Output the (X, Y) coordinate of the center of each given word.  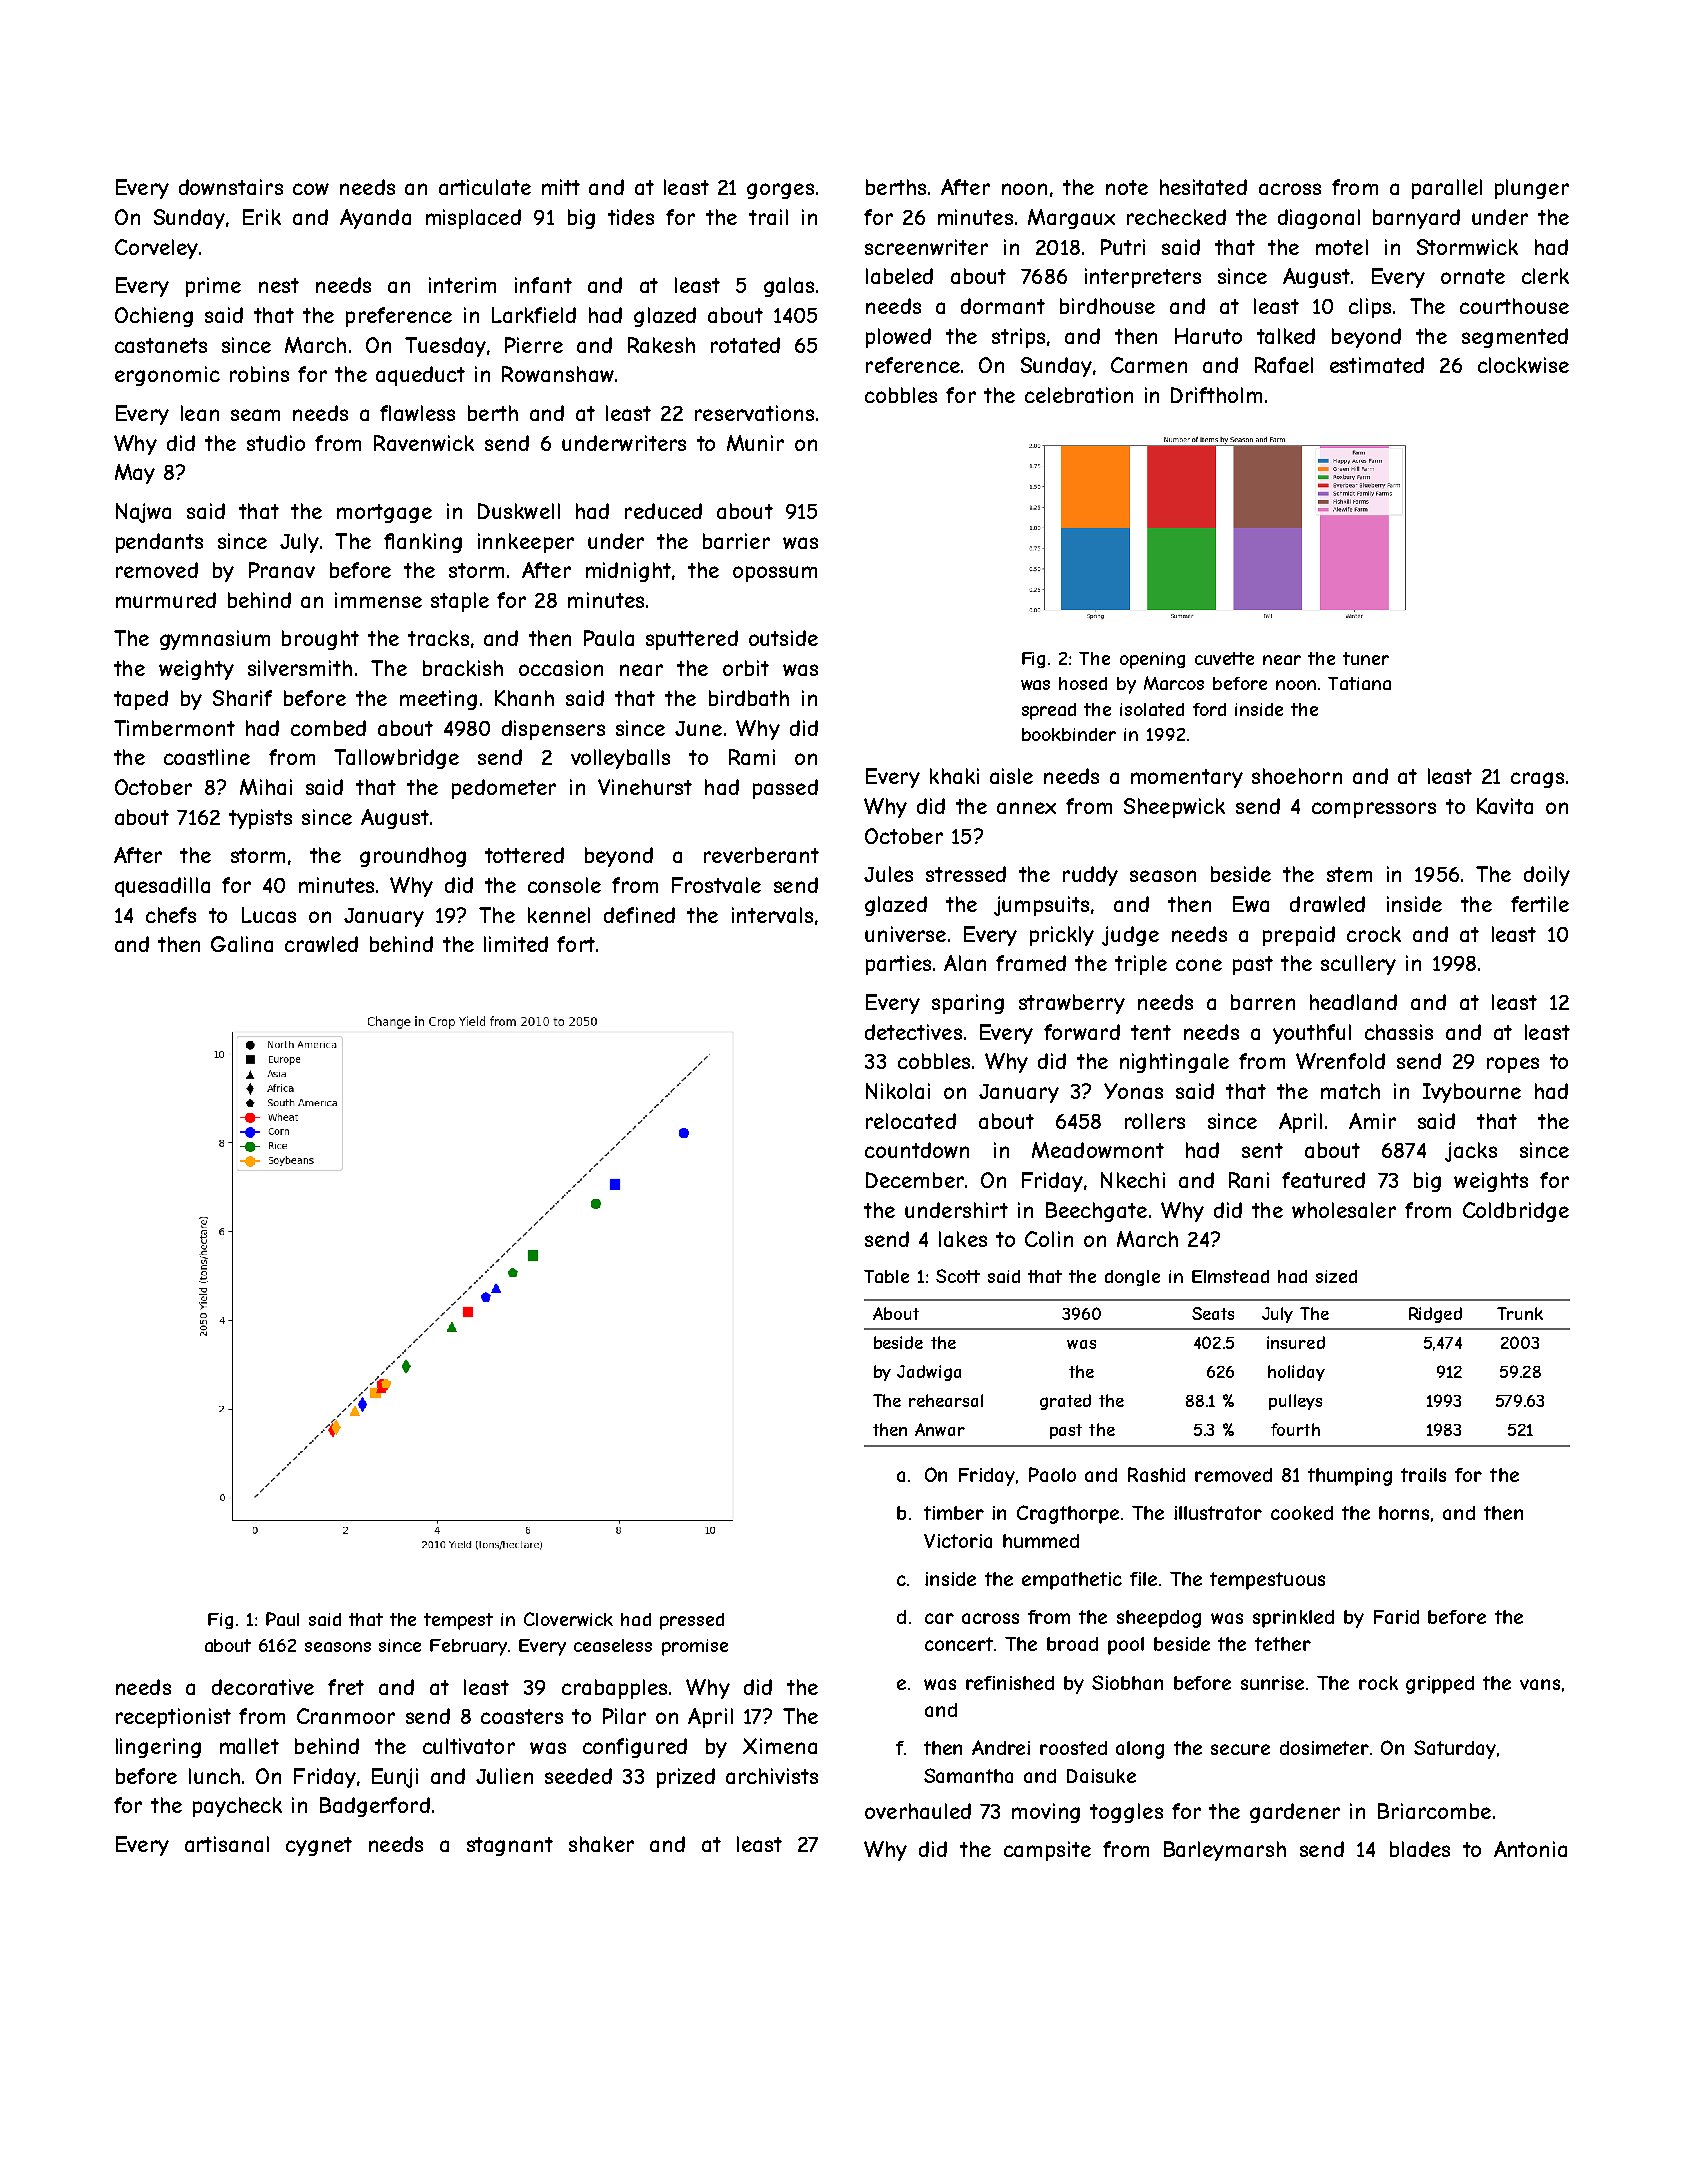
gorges (780, 191)
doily (1547, 876)
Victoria (958, 1541)
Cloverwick (568, 1619)
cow (311, 189)
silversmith (300, 668)
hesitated (1203, 187)
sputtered (692, 640)
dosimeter (1324, 1748)
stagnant (510, 1846)
